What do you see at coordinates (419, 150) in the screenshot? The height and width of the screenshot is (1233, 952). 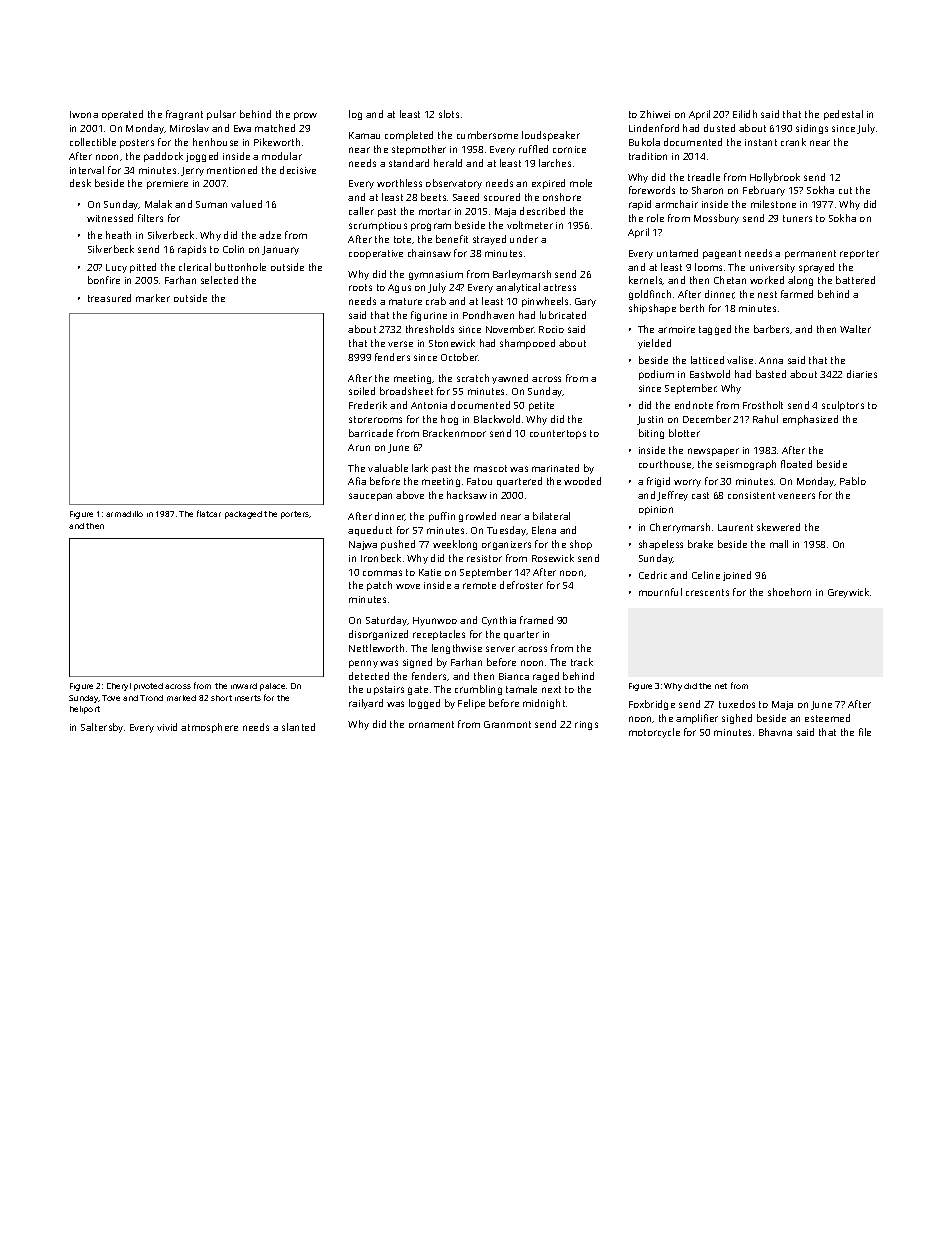 I see `stepmother` at bounding box center [419, 150].
